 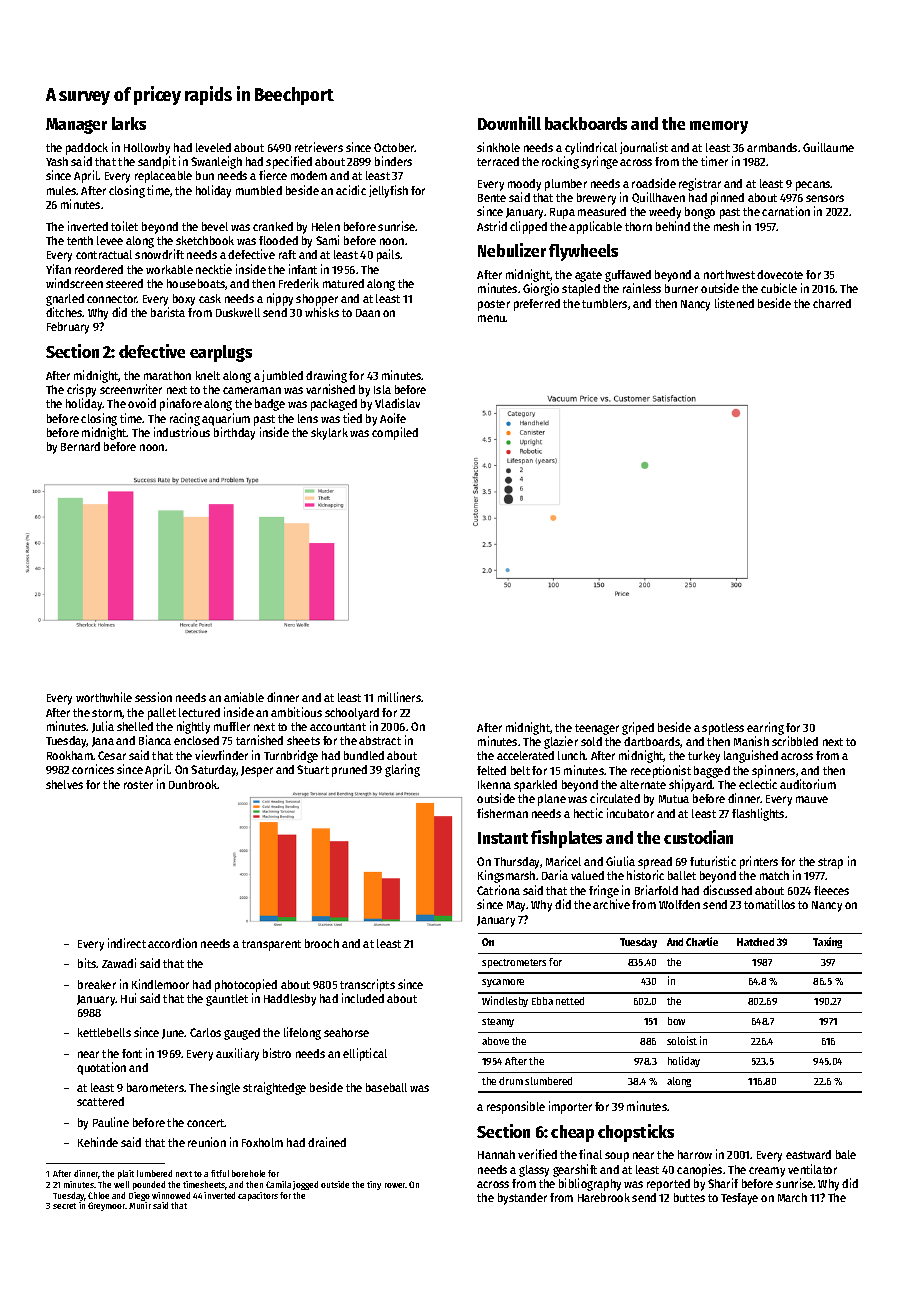 I want to click on roster, so click(x=138, y=785).
